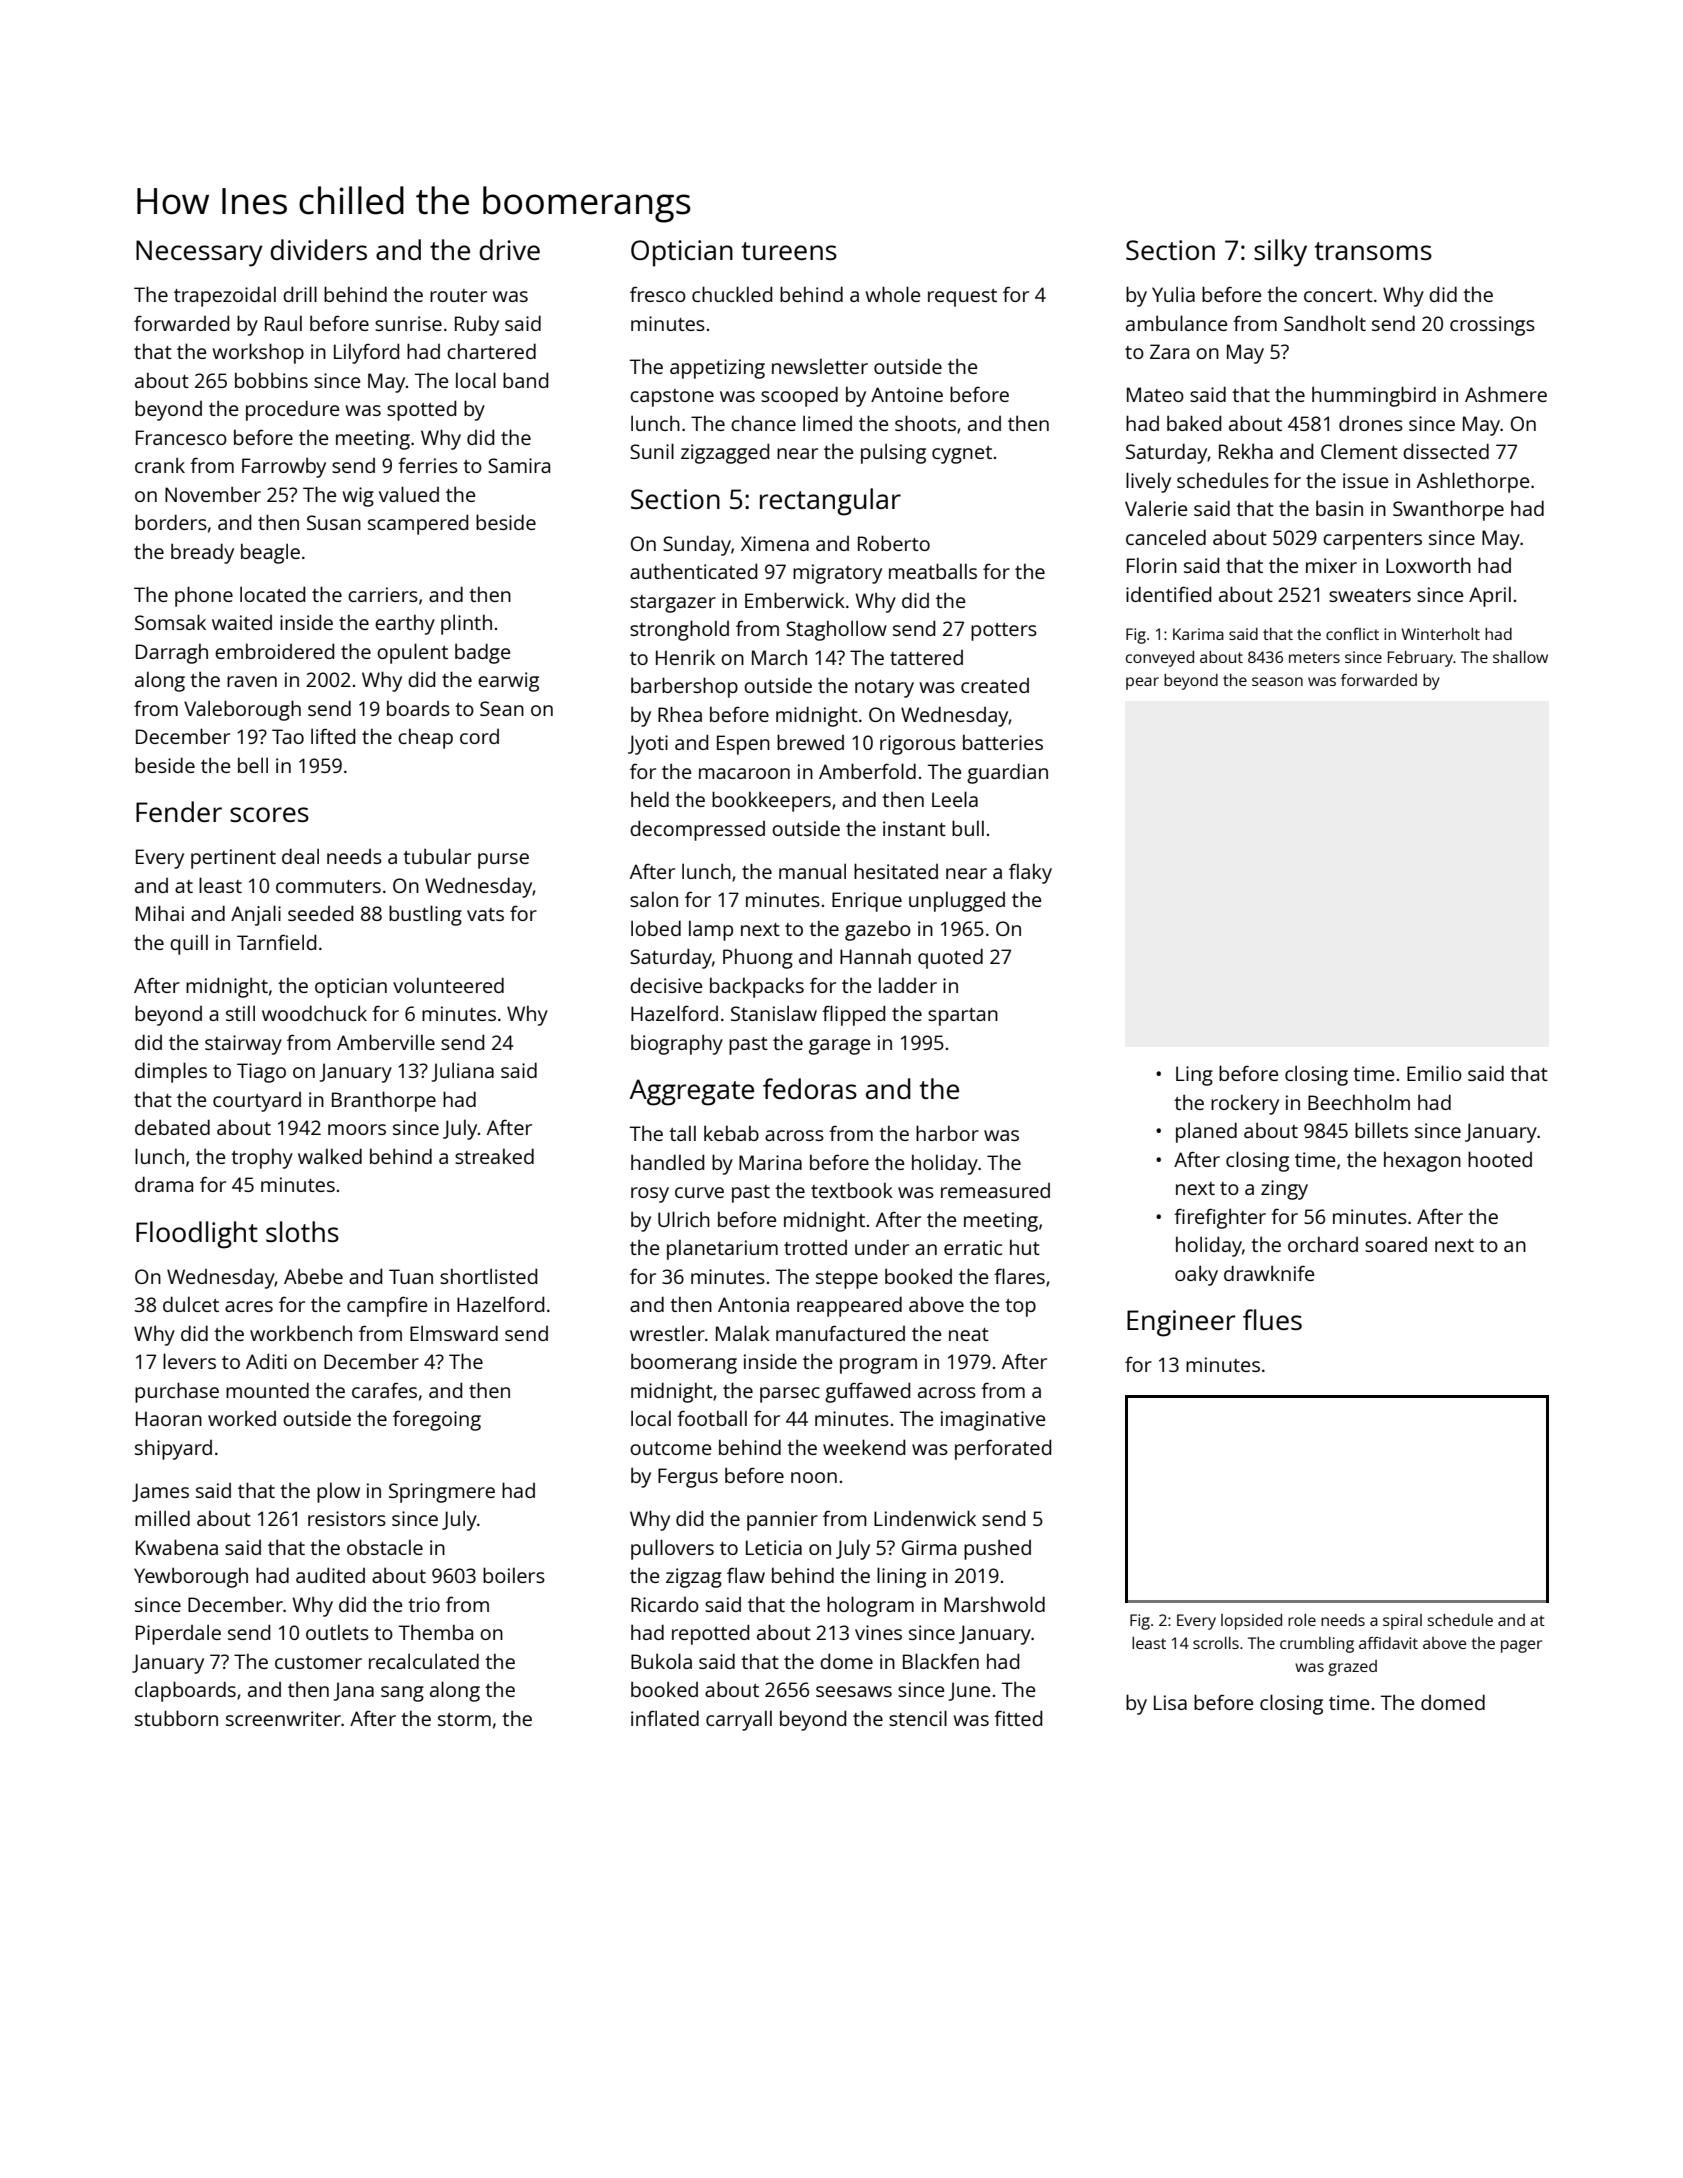  Describe the element at coordinates (424, 1661) in the screenshot. I see `recalculated` at that location.
